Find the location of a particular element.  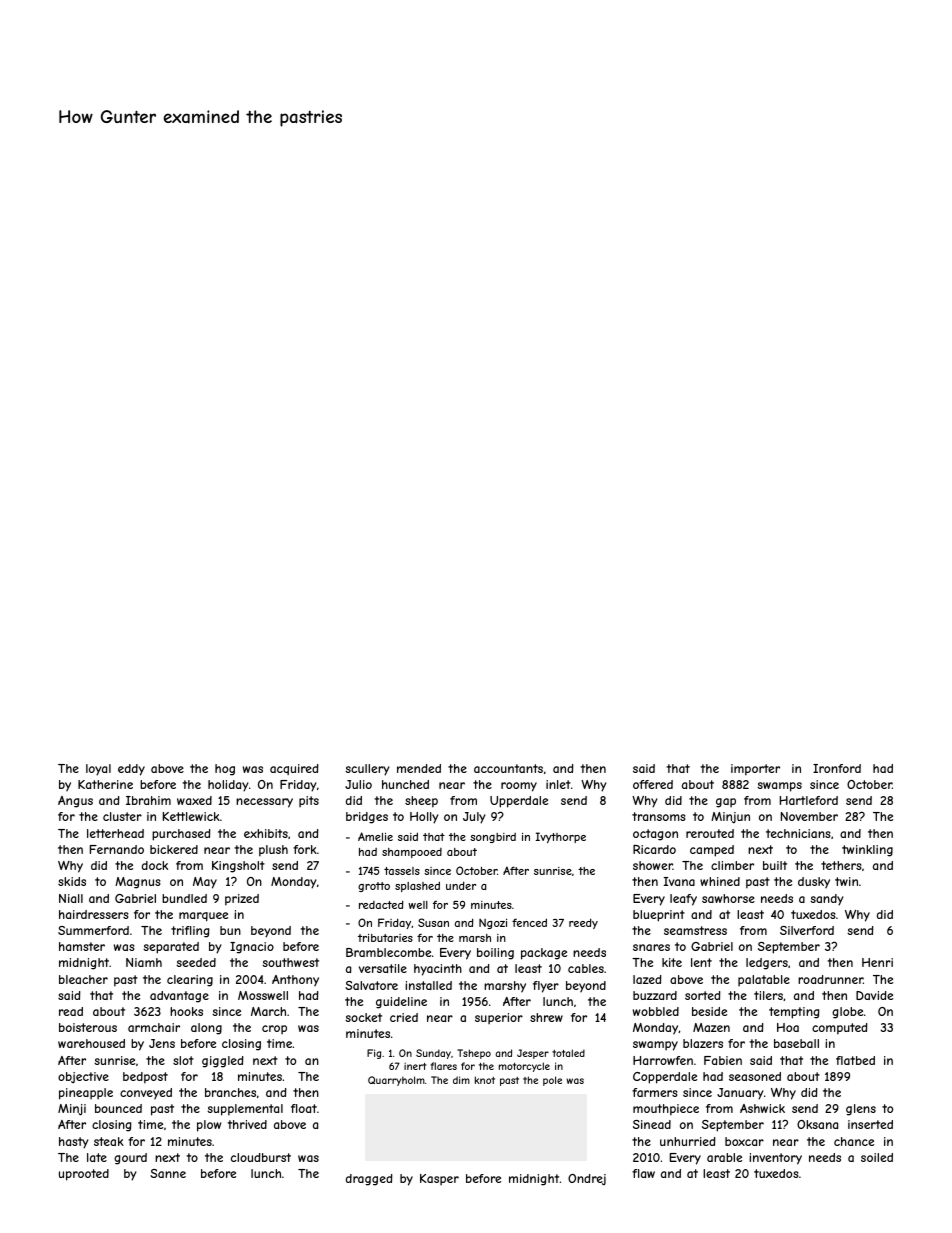

Ondrej is located at coordinates (587, 1179).
